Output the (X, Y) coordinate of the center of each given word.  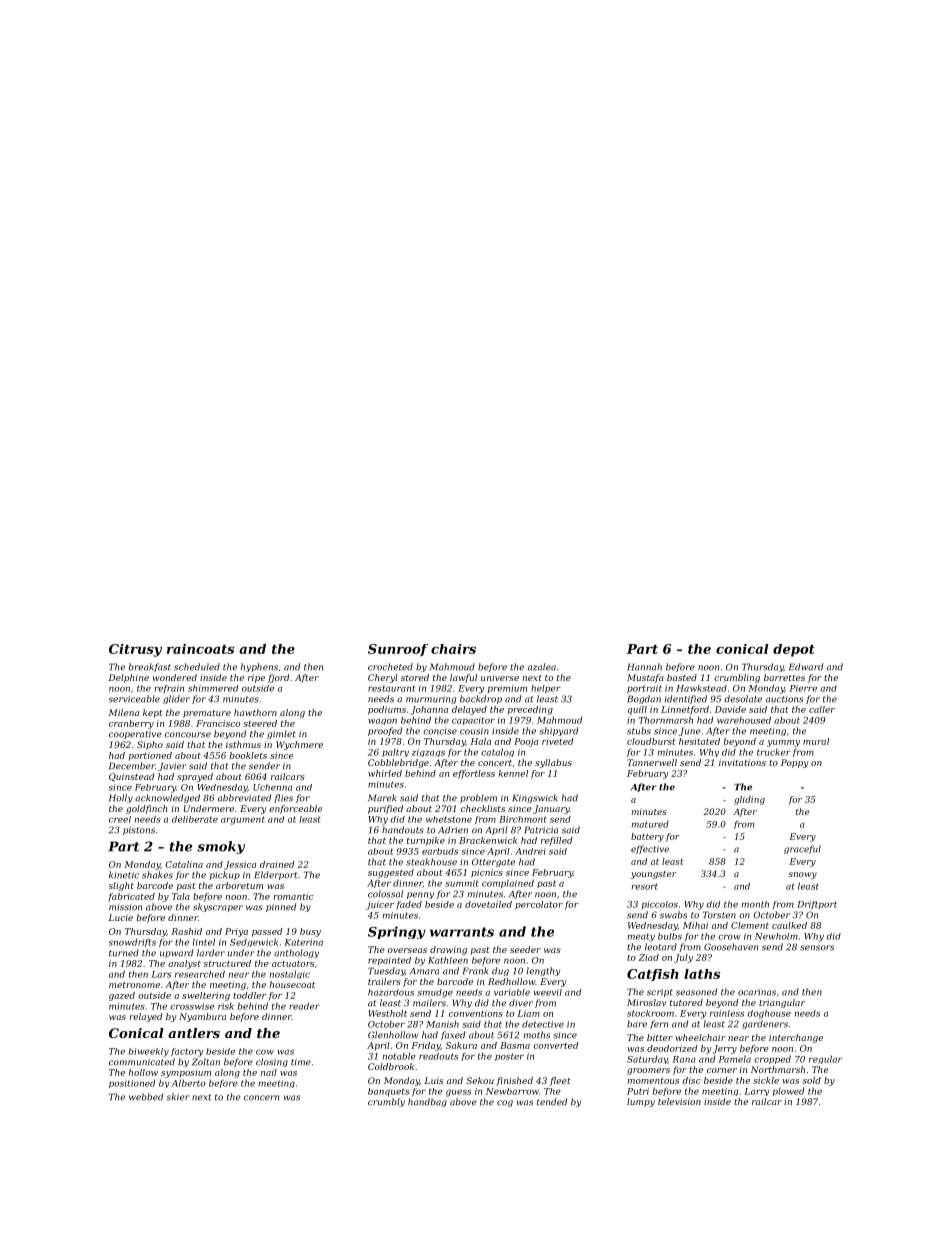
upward (176, 953)
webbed (146, 1097)
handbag (427, 1102)
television (679, 1101)
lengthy (543, 971)
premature (207, 714)
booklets (248, 755)
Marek (382, 798)
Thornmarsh (666, 720)
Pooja (526, 742)
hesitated (699, 741)
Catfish (653, 975)
